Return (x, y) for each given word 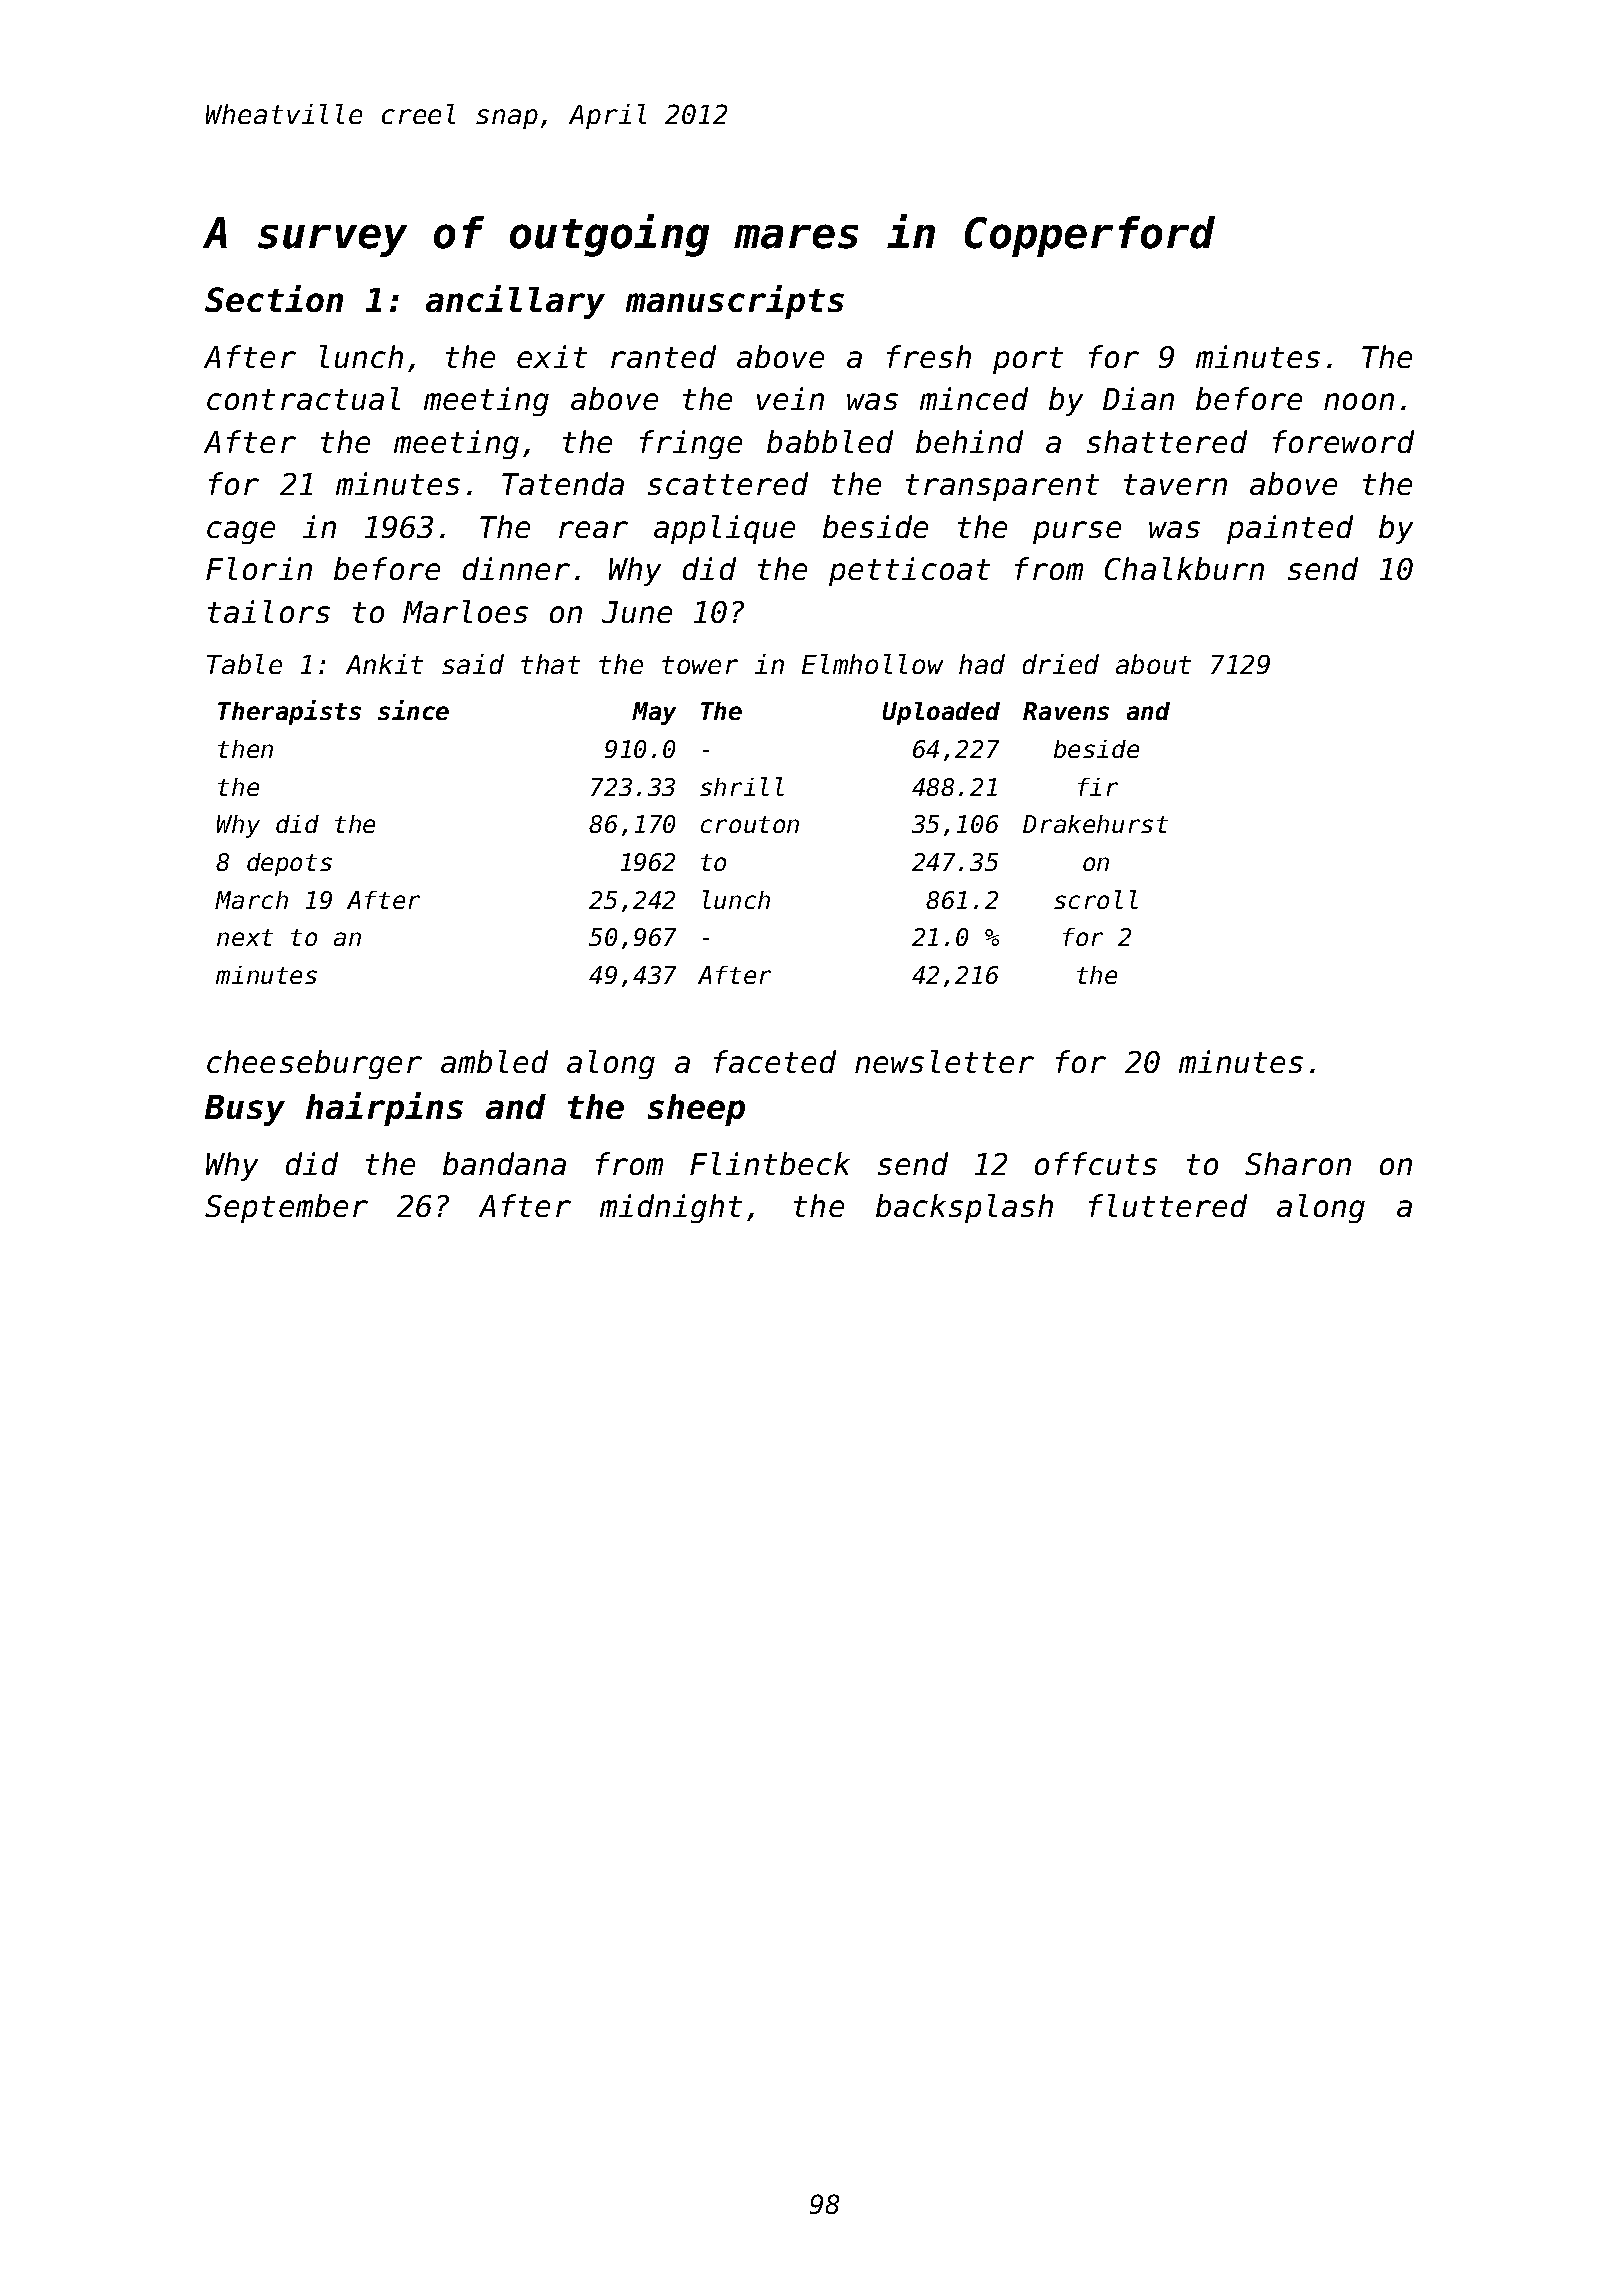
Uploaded (941, 713)
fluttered (1168, 1205)
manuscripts (735, 302)
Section (274, 298)
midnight (671, 1208)
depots (289, 864)
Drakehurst (1095, 824)
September (286, 1208)
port (1028, 360)
